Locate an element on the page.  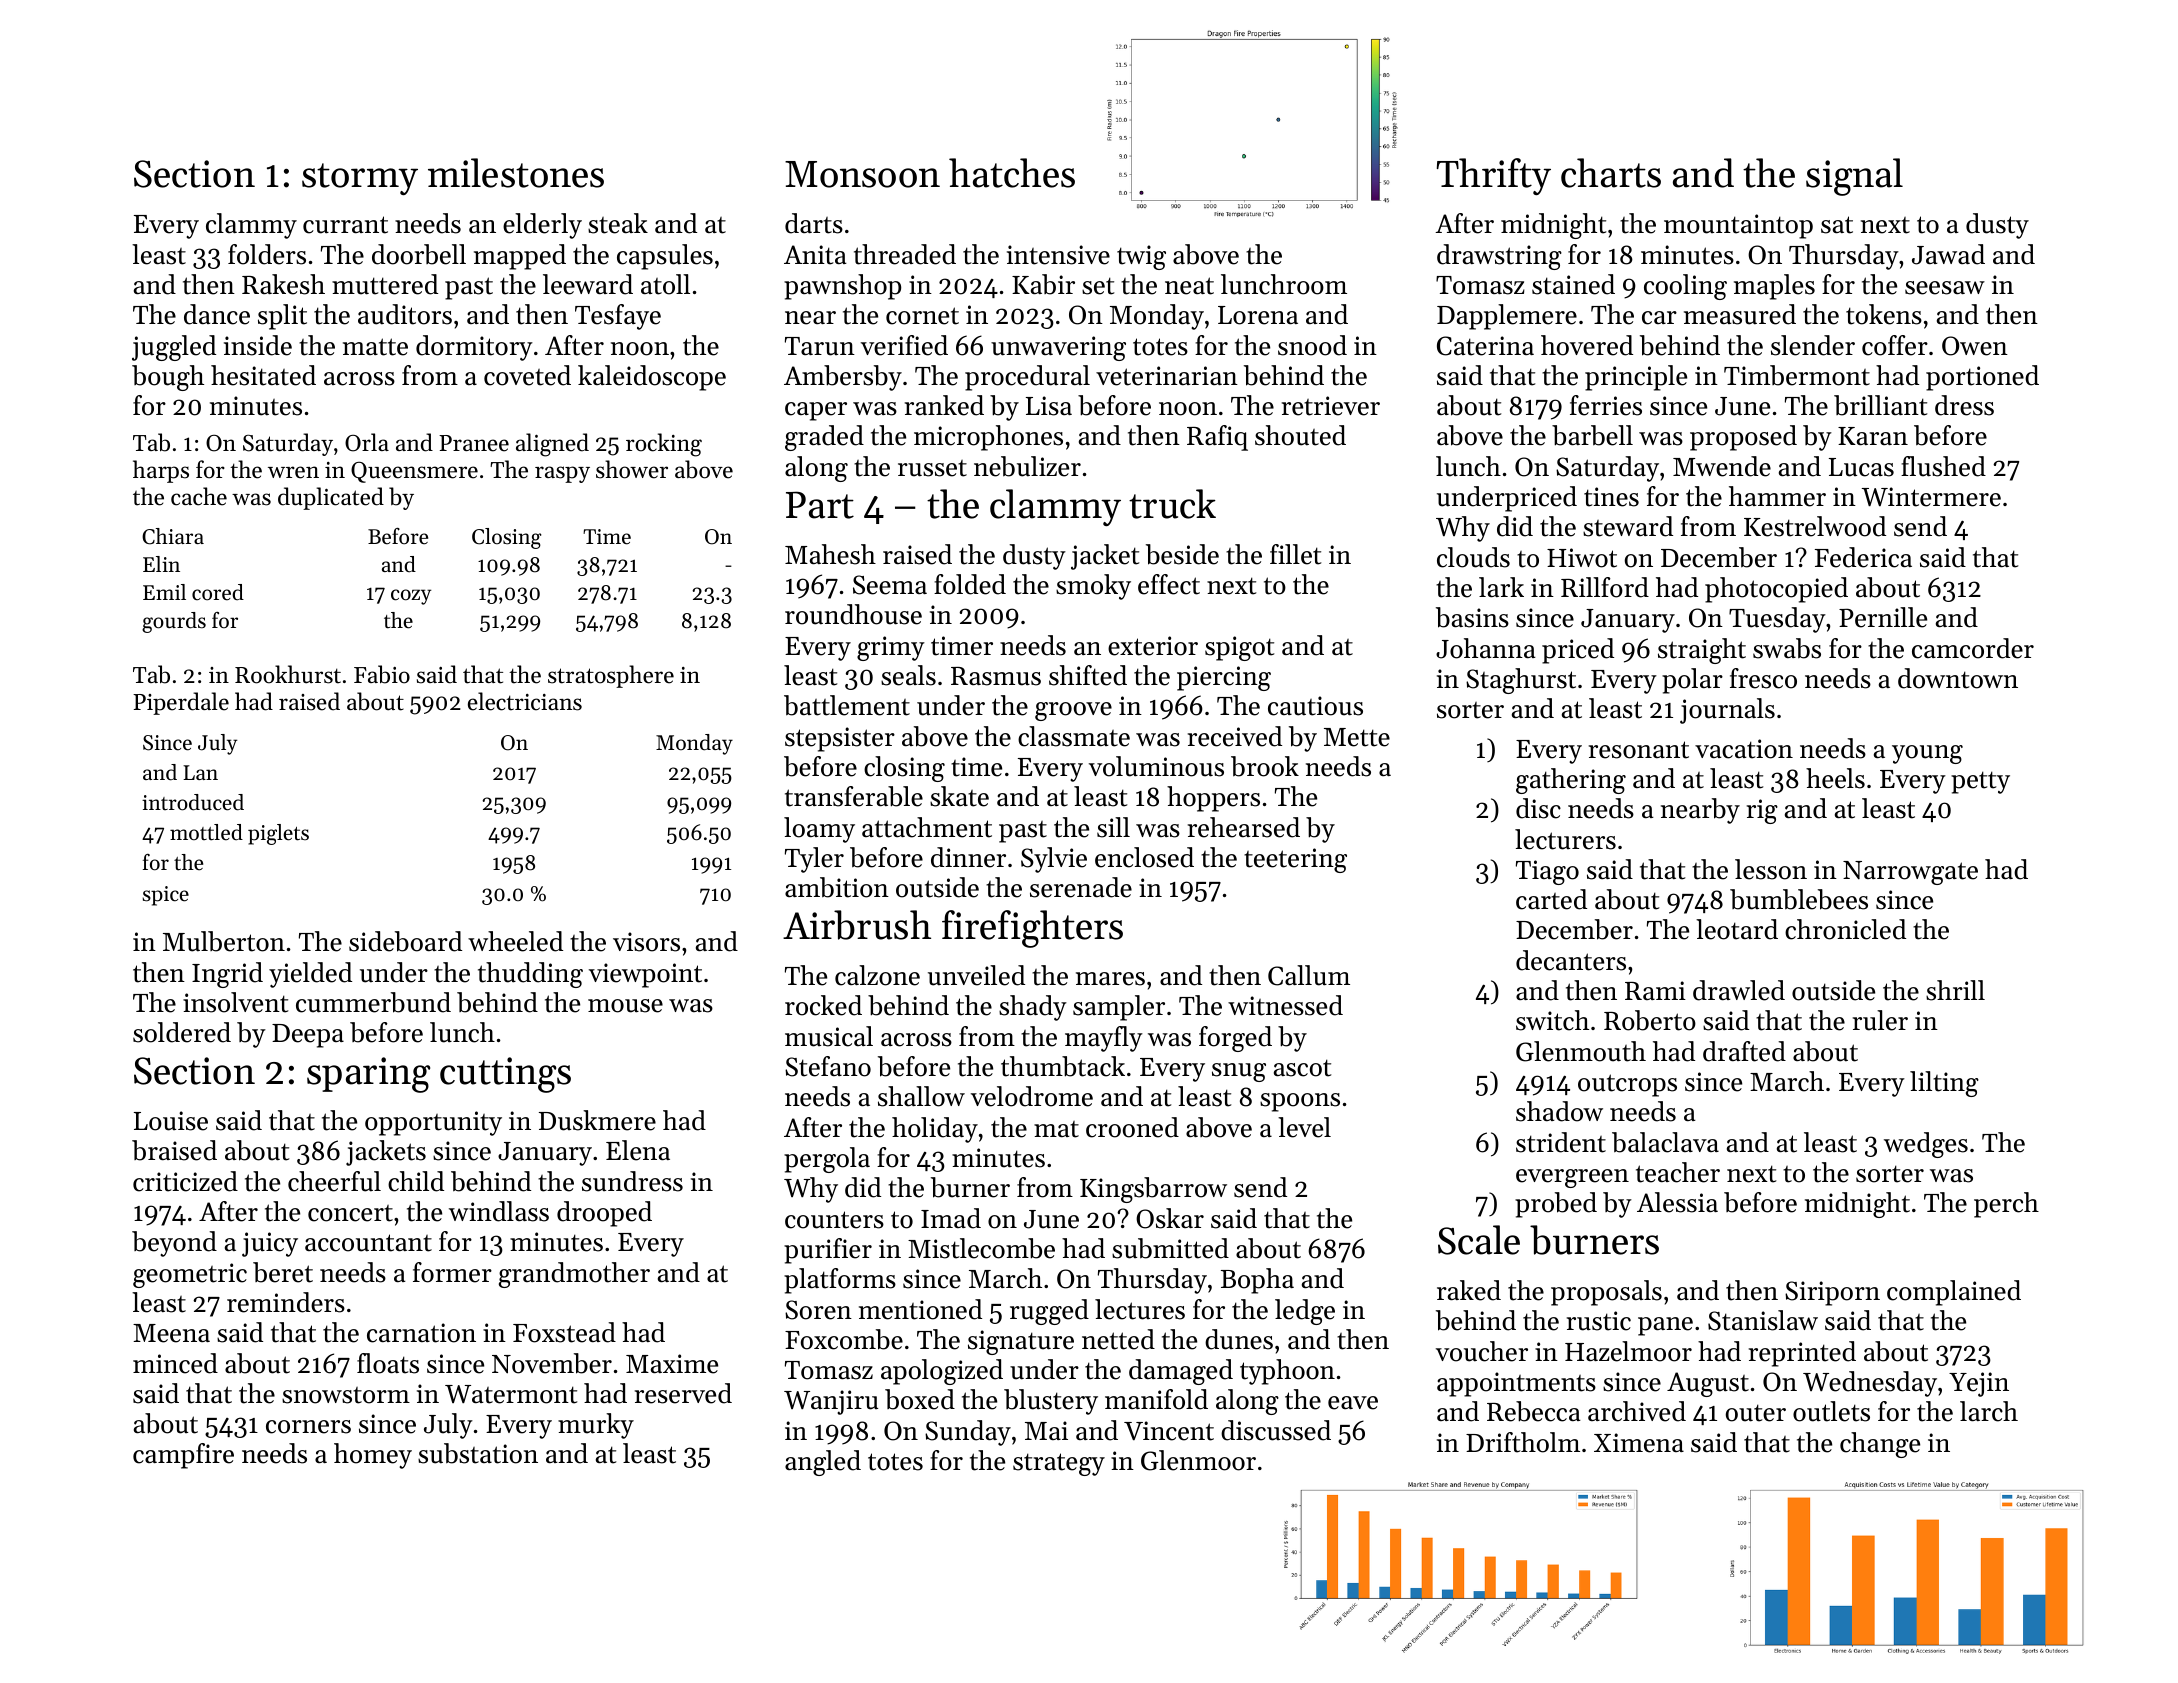
smoky is located at coordinates (1093, 587).
